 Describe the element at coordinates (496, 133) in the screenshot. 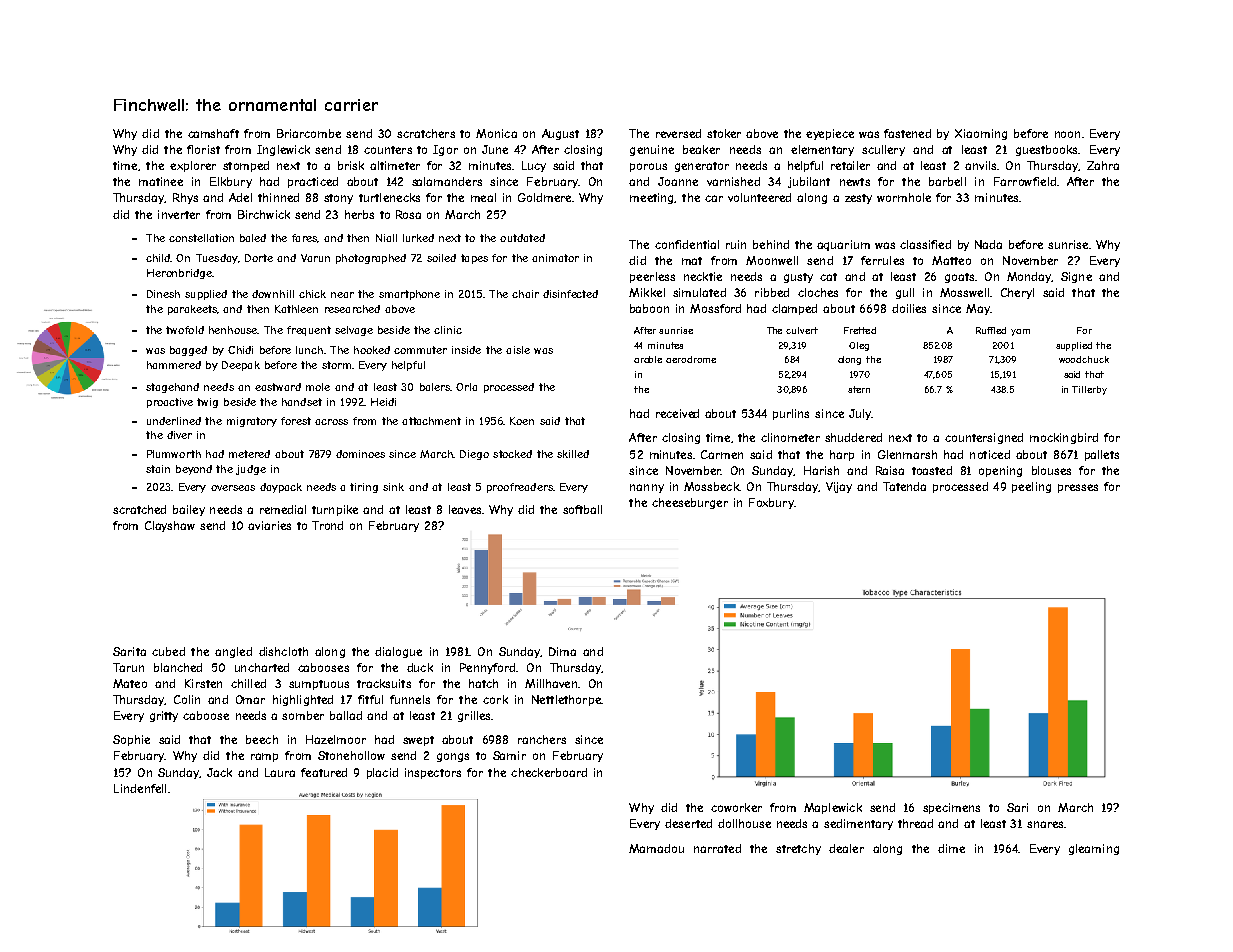

I see `Monica` at that location.
